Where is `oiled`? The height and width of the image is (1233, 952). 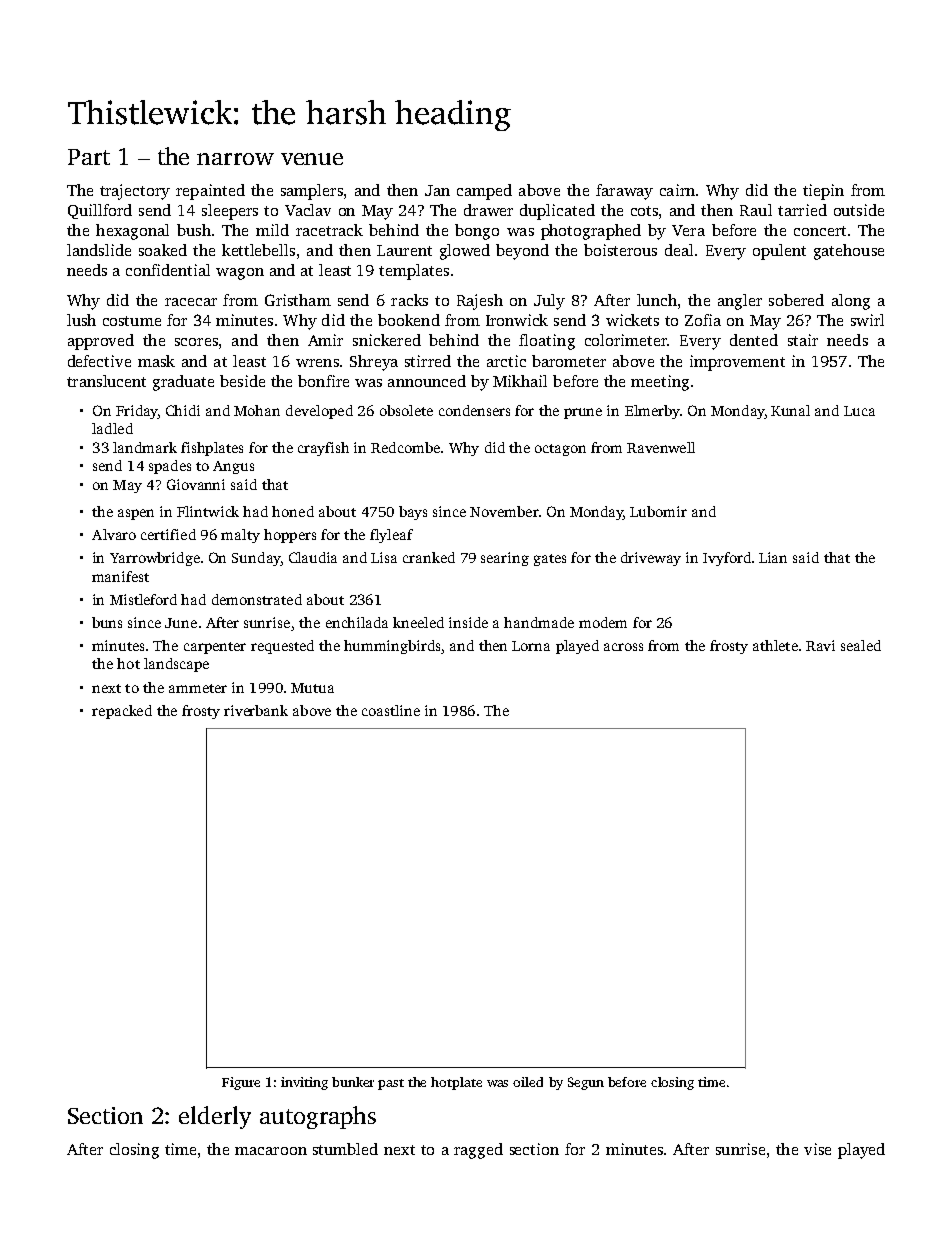
oiled is located at coordinates (528, 1082).
